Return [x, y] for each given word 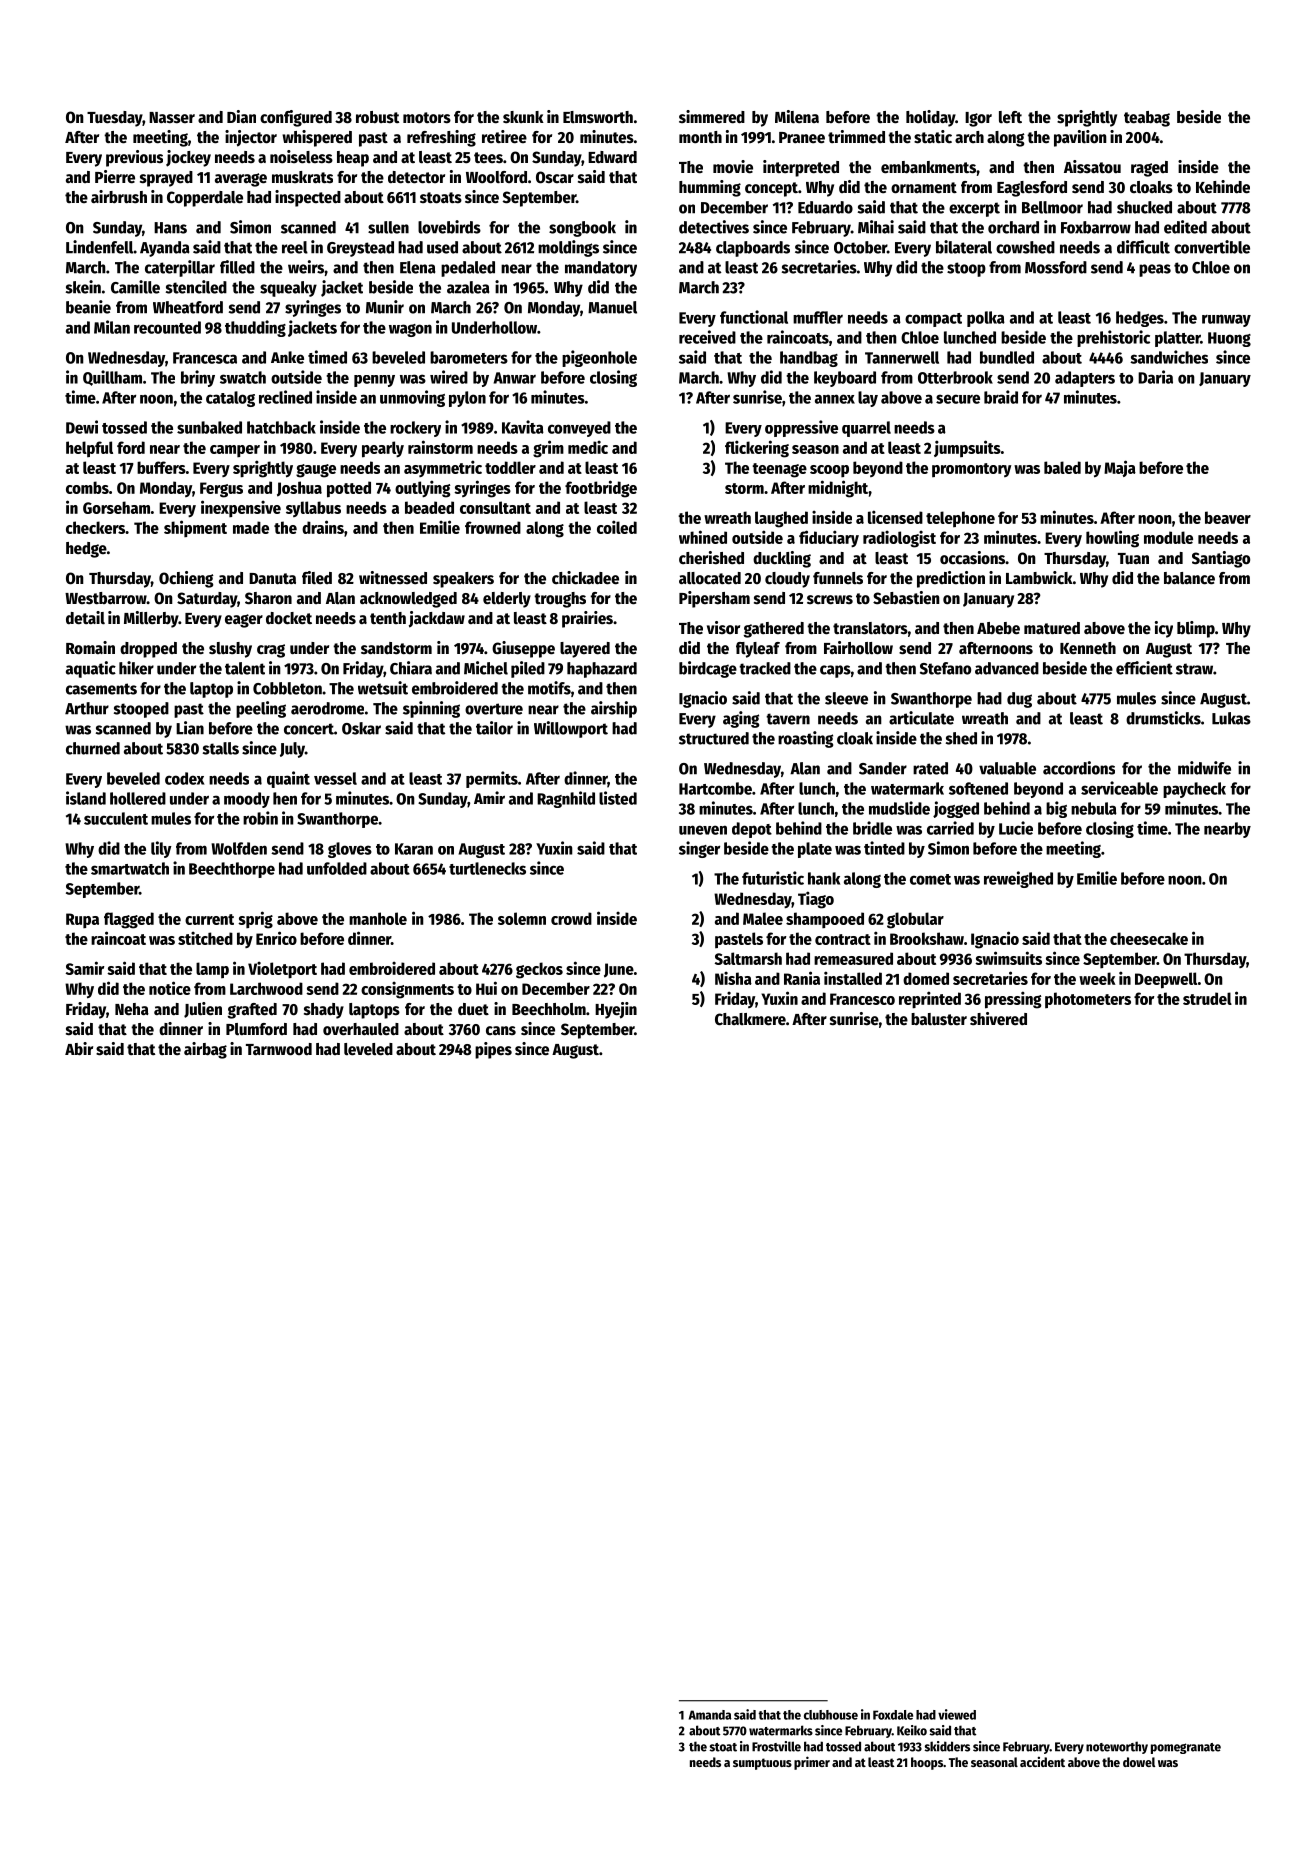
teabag [1147, 119]
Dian [241, 116]
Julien [203, 1010]
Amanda [710, 1715]
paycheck [1194, 790]
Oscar [555, 177]
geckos [539, 970]
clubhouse [831, 1715]
